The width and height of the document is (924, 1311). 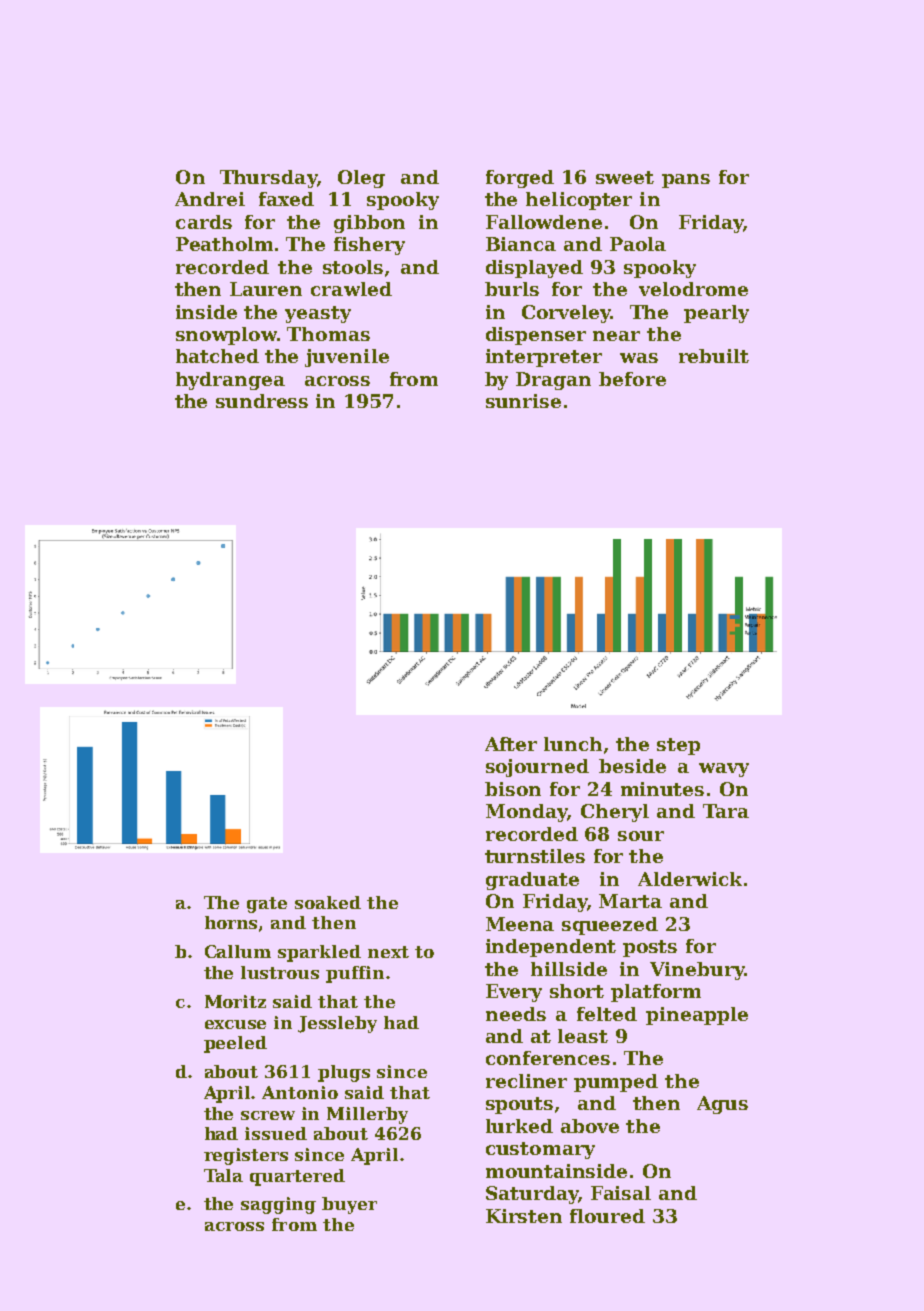 What do you see at coordinates (217, 356) in the document?
I see `hatched` at bounding box center [217, 356].
